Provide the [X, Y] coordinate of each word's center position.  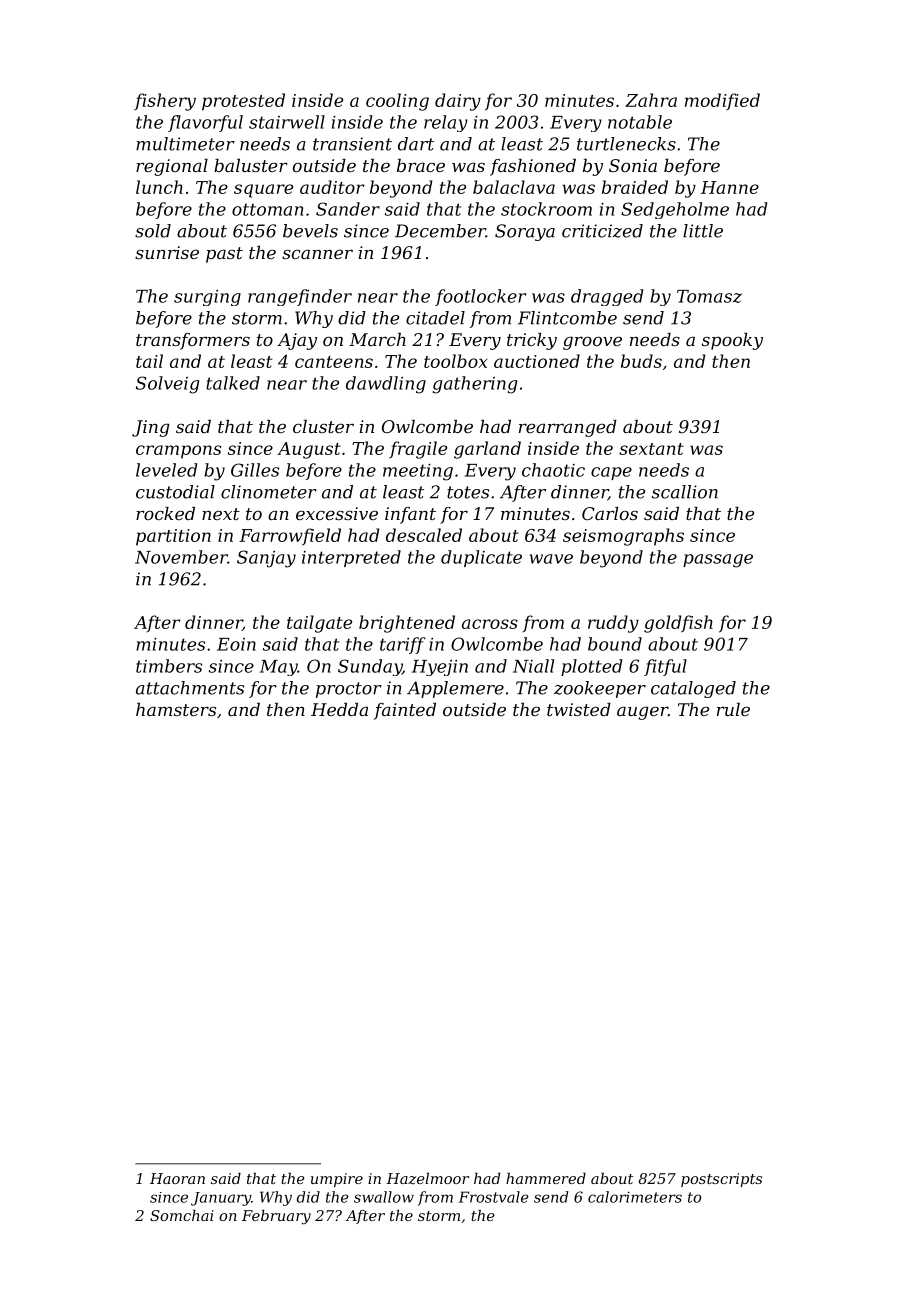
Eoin [236, 644]
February [276, 1217]
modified [722, 101]
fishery [165, 102]
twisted [579, 709]
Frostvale [494, 1197]
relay [446, 123]
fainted [405, 711]
